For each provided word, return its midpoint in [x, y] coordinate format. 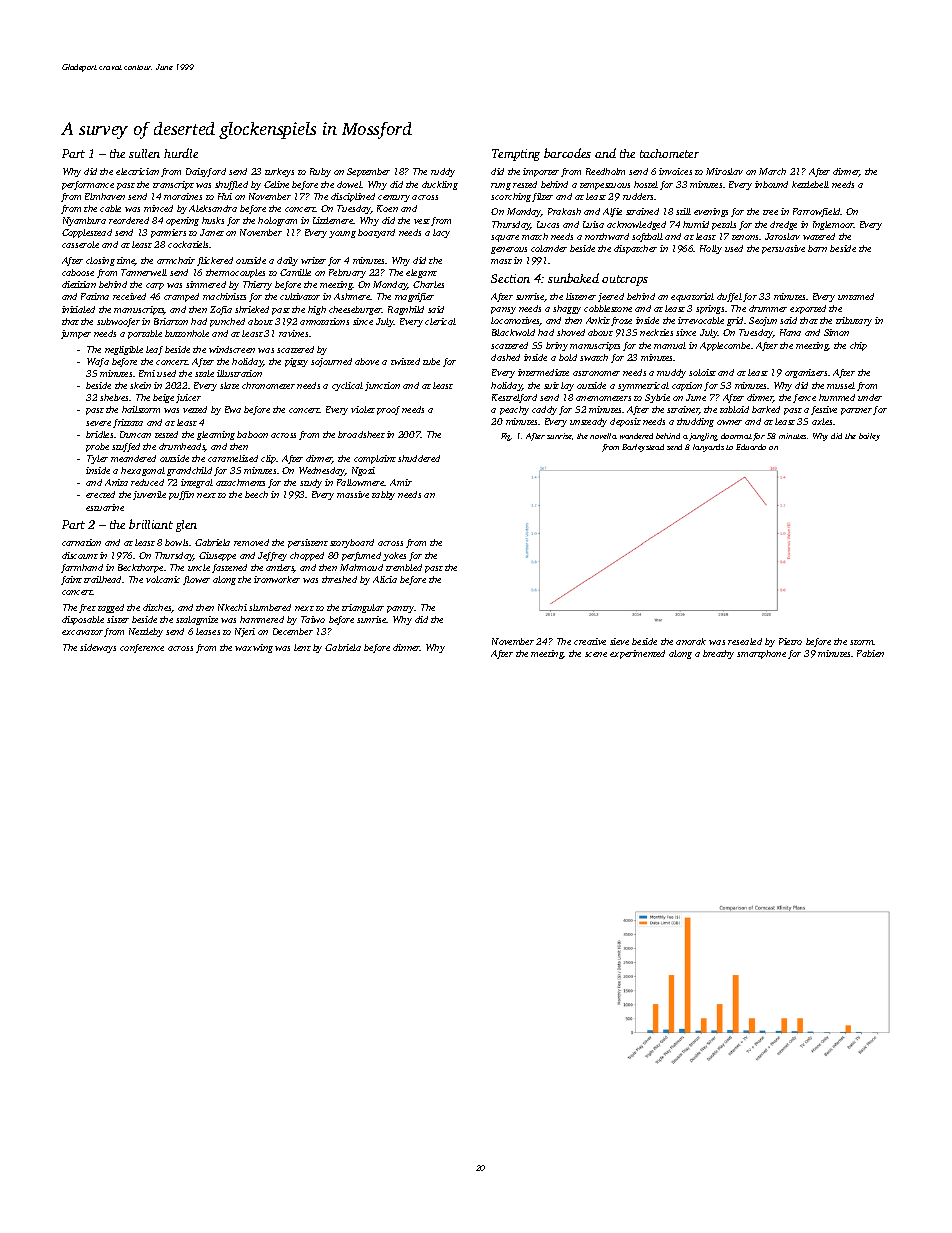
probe [97, 447]
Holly [711, 249]
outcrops [625, 280]
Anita [116, 482]
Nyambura [84, 221]
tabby [383, 495]
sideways [98, 648]
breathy [718, 654]
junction [382, 386]
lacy [441, 233]
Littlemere [333, 220]
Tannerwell [144, 272]
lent [302, 647]
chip [858, 346]
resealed [745, 641]
